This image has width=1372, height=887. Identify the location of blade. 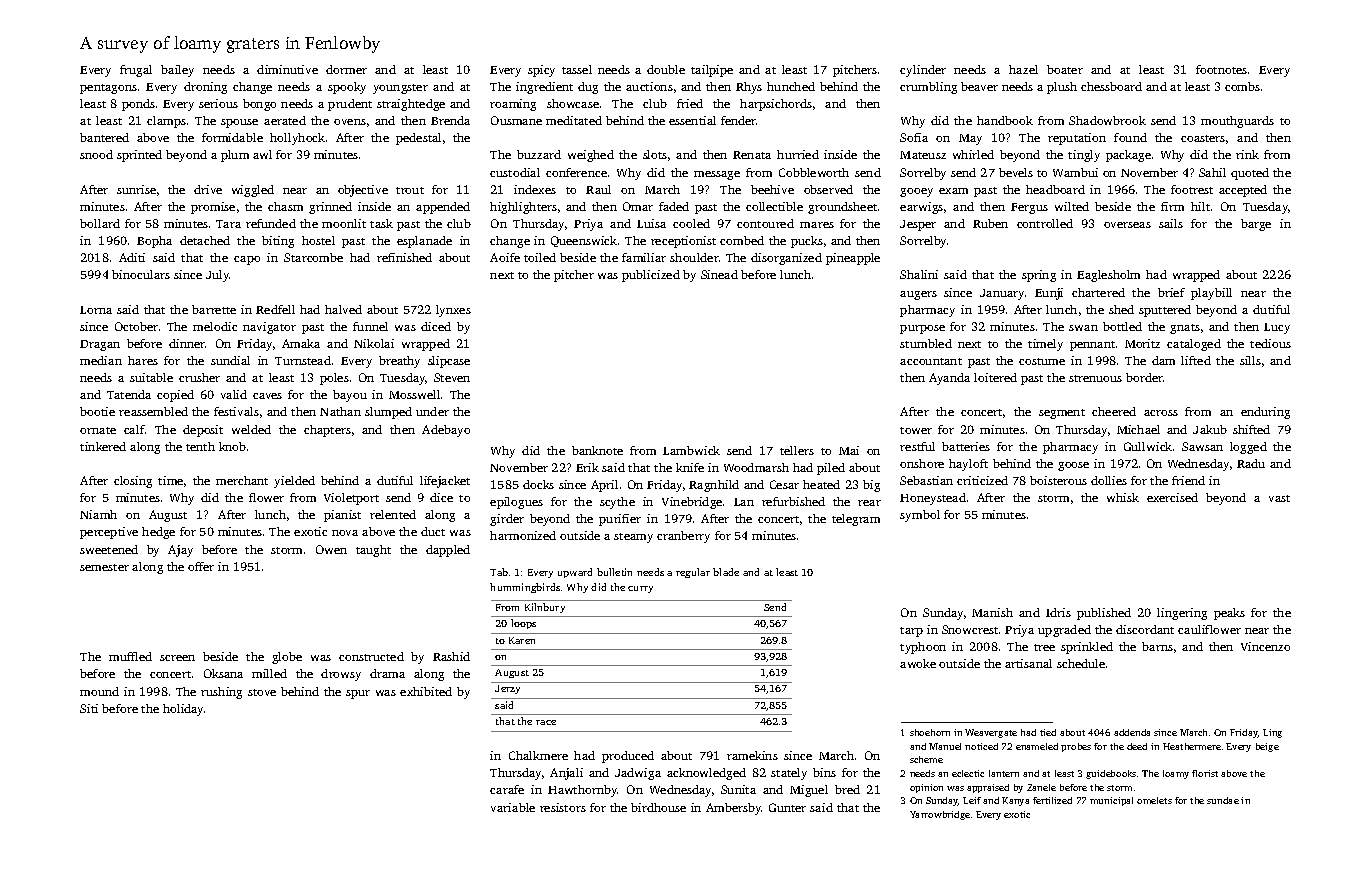
(726, 572).
